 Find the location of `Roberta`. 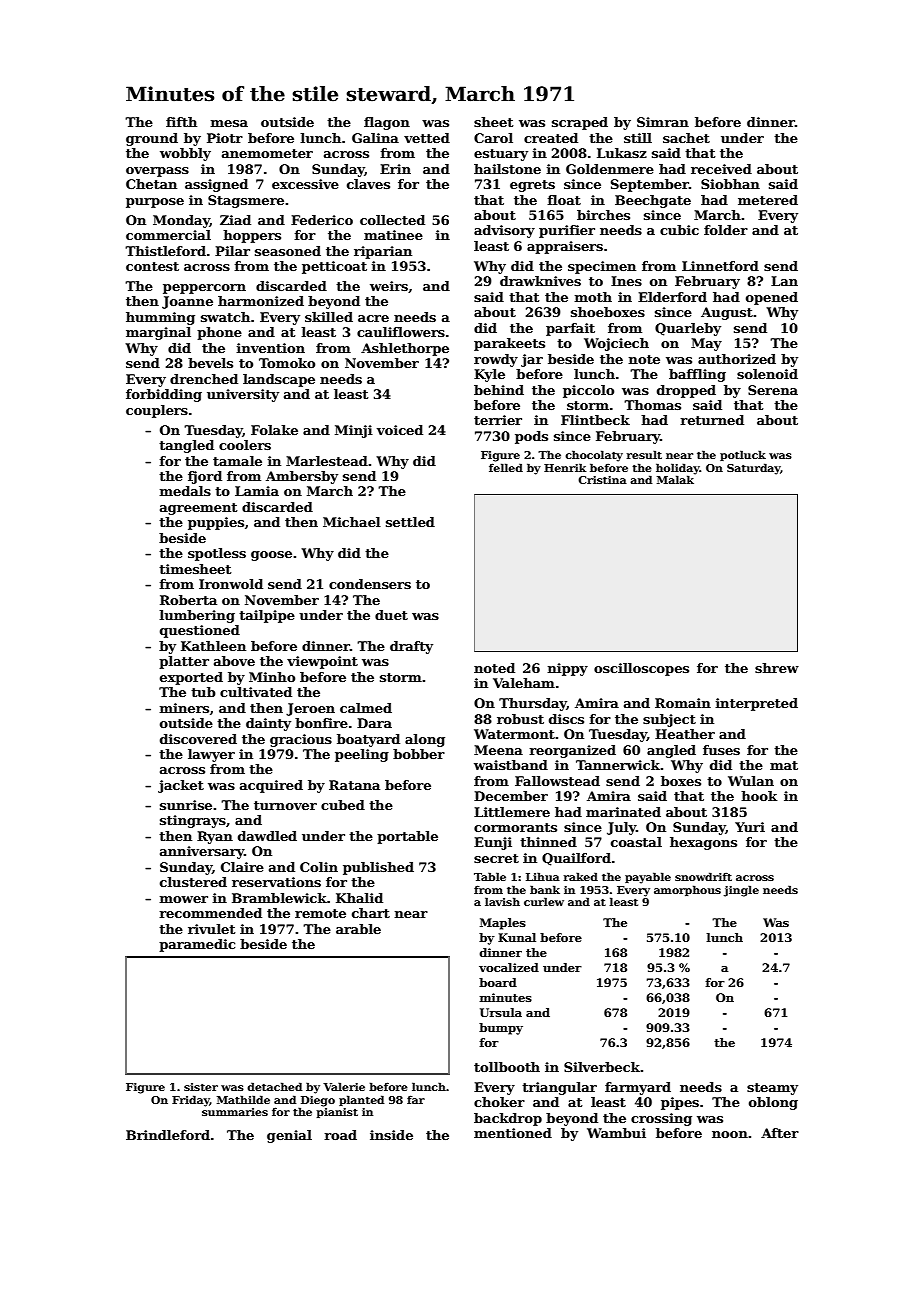

Roberta is located at coordinates (188, 600).
